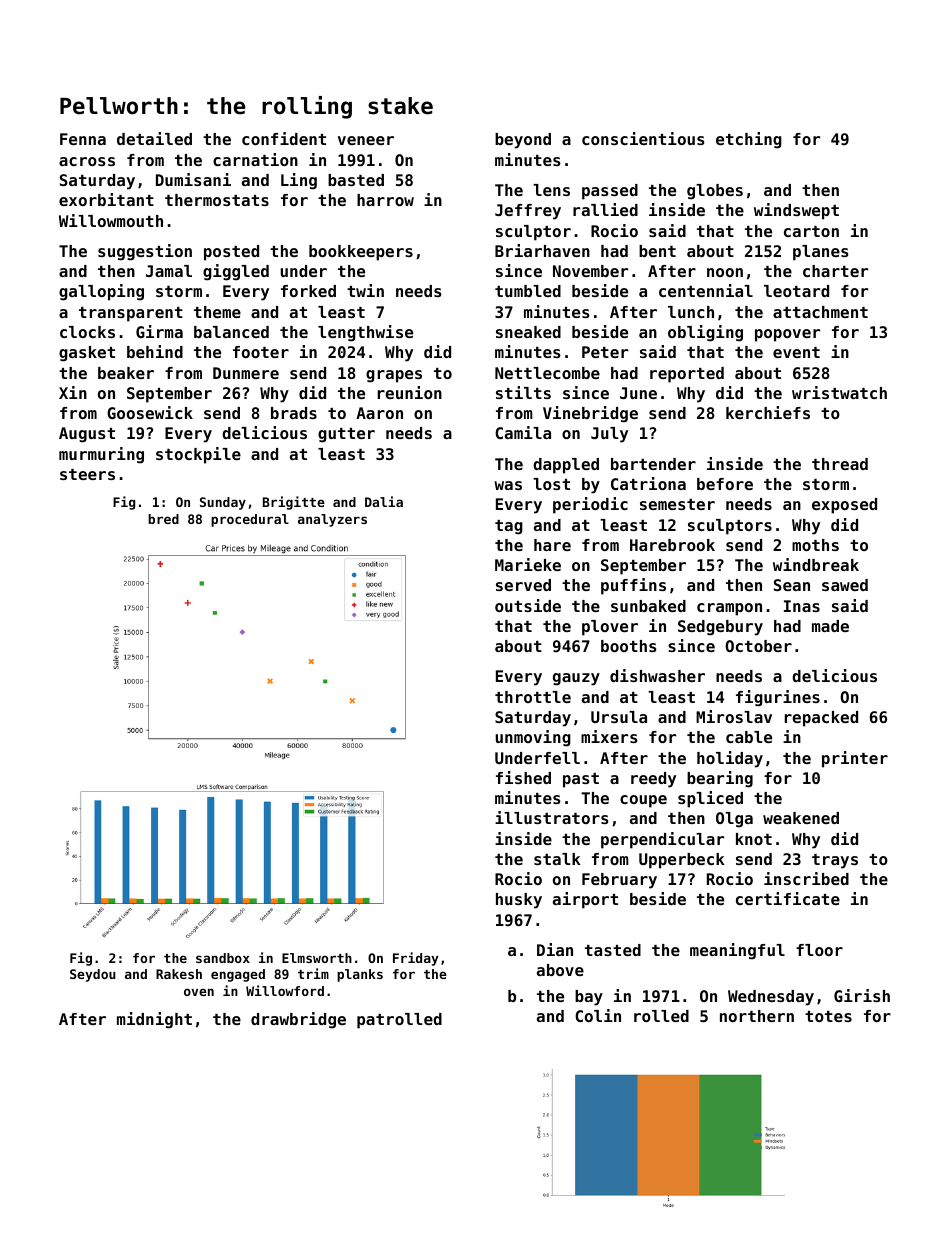 Image resolution: width=952 pixels, height=1233 pixels. I want to click on served, so click(523, 585).
